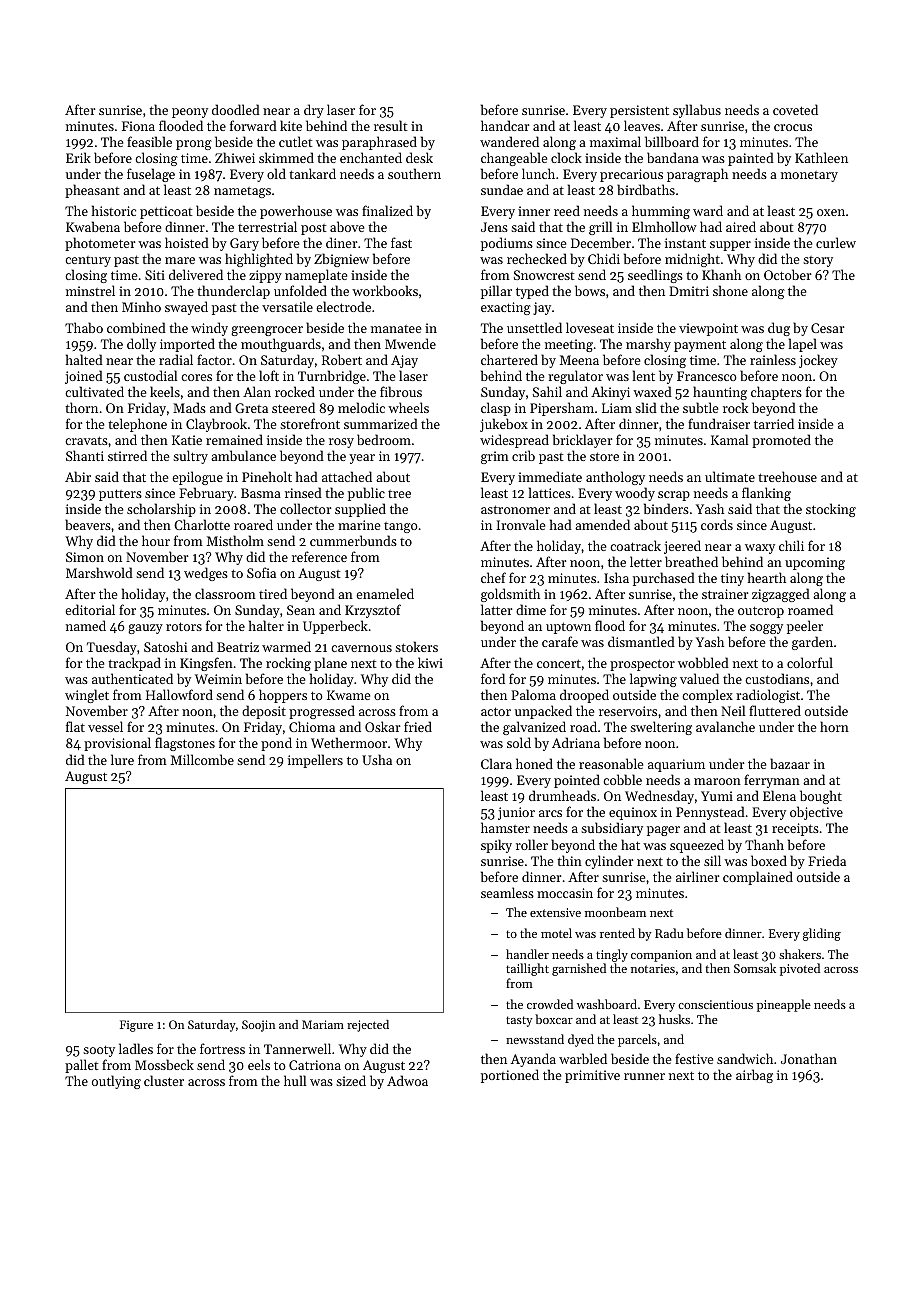  What do you see at coordinates (717, 524) in the screenshot?
I see `cords` at bounding box center [717, 524].
